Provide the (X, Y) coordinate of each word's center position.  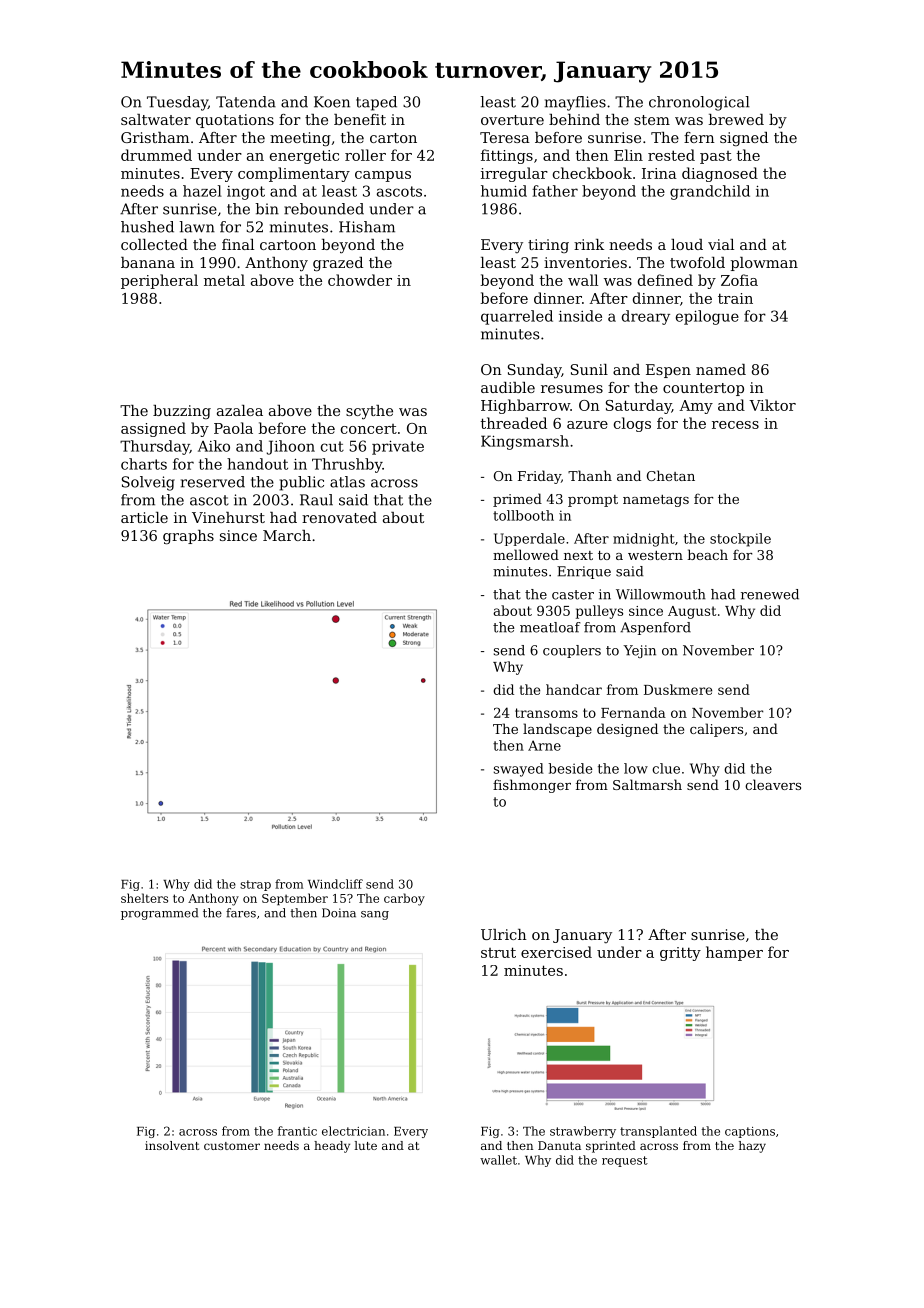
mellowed (526, 554)
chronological (699, 103)
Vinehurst (228, 517)
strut (498, 952)
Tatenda (246, 102)
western (655, 555)
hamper (734, 953)
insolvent (172, 1145)
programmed (159, 914)
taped (376, 103)
